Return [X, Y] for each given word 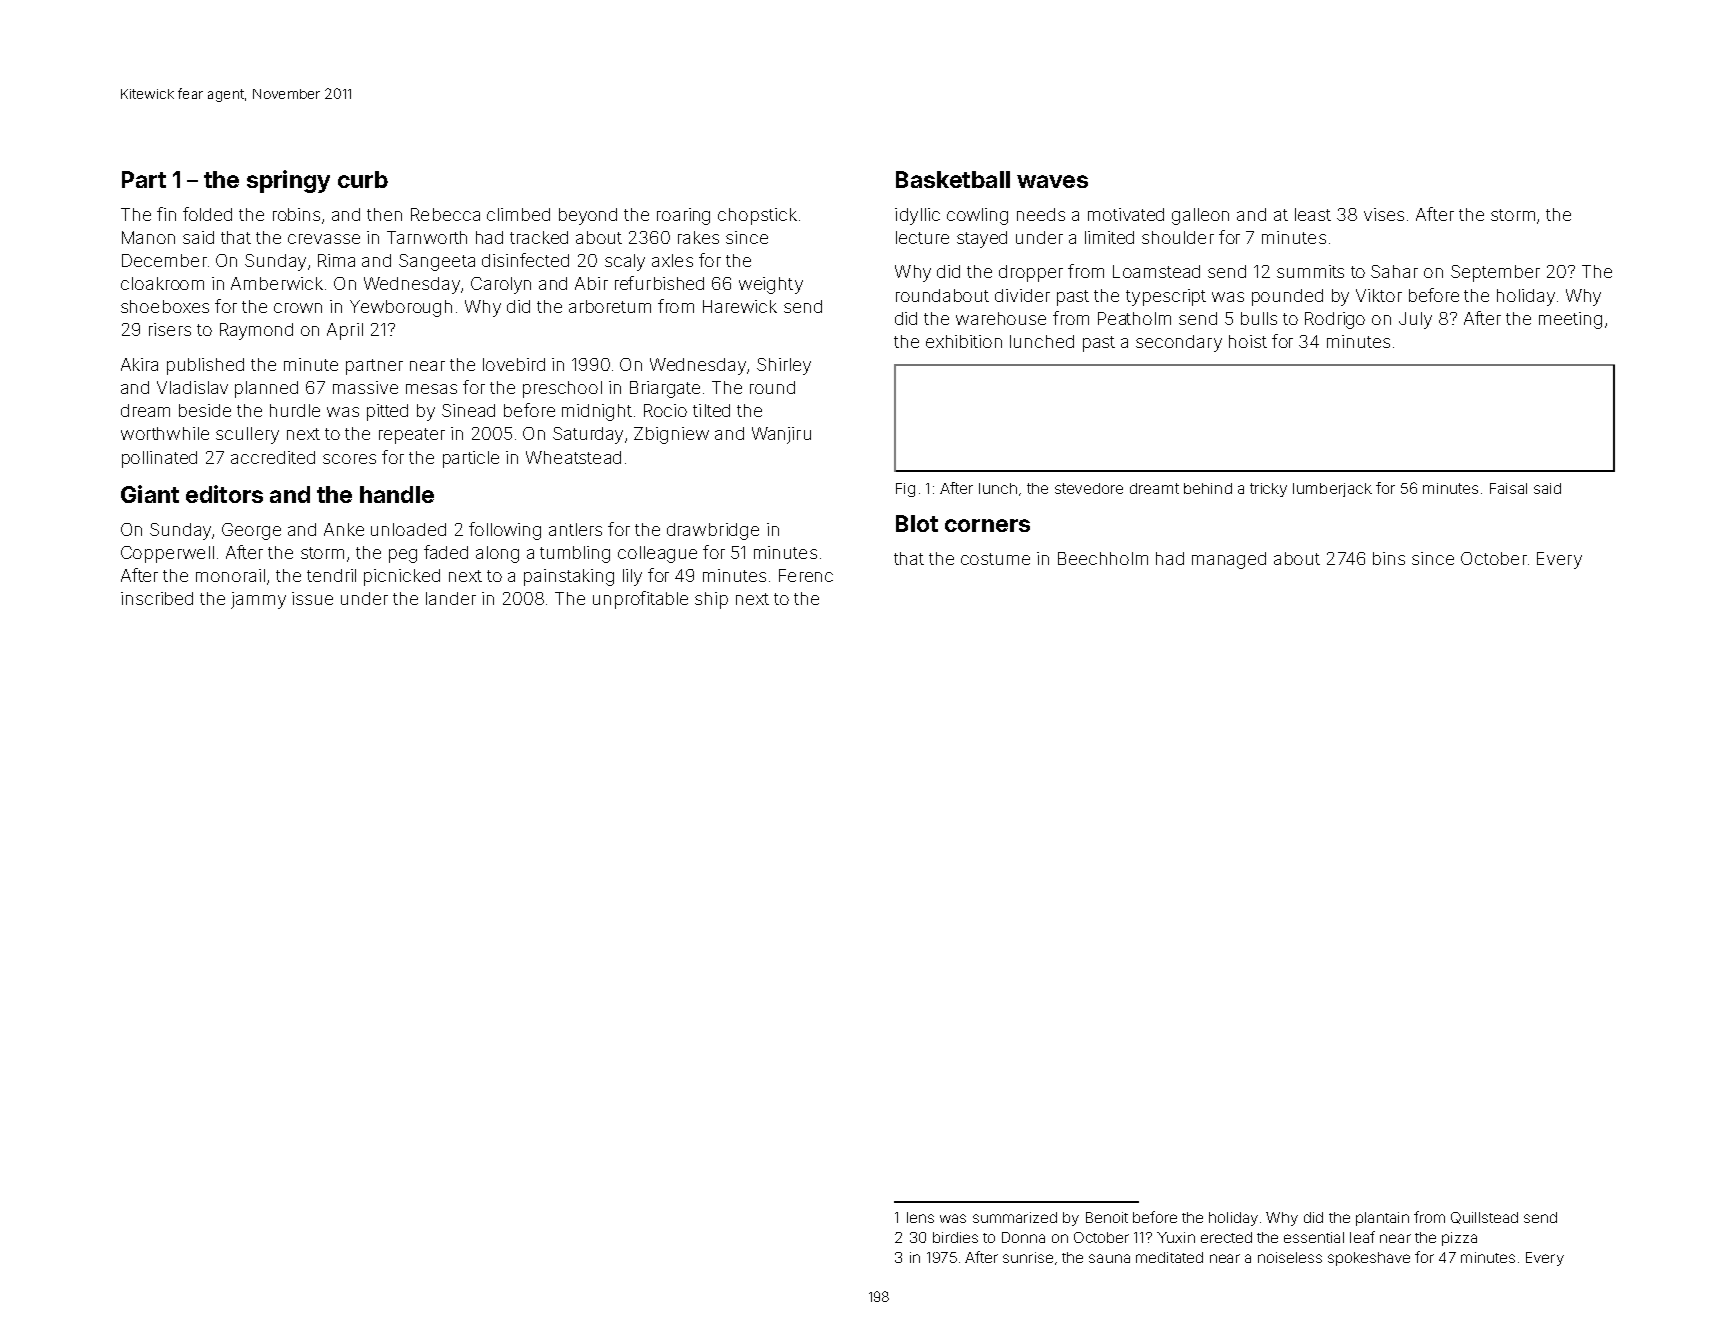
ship [711, 600]
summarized [1015, 1217]
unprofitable [640, 600]
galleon [1200, 216]
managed [1229, 560]
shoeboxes [165, 306]
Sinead [468, 410]
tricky [1268, 490]
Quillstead [1484, 1218]
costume [995, 559]
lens [920, 1217]
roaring [683, 216]
